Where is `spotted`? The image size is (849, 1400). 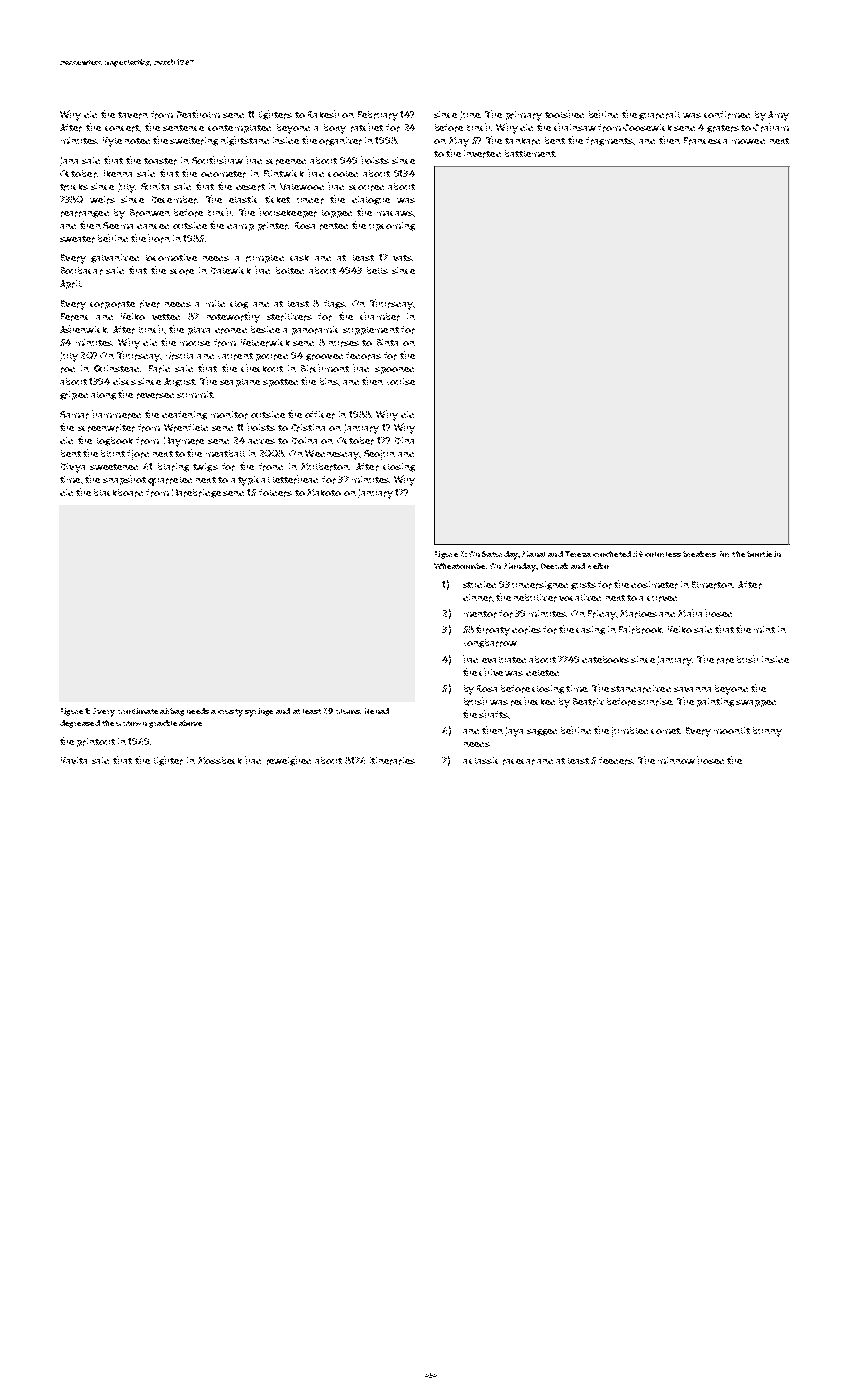
spotted is located at coordinates (280, 383).
